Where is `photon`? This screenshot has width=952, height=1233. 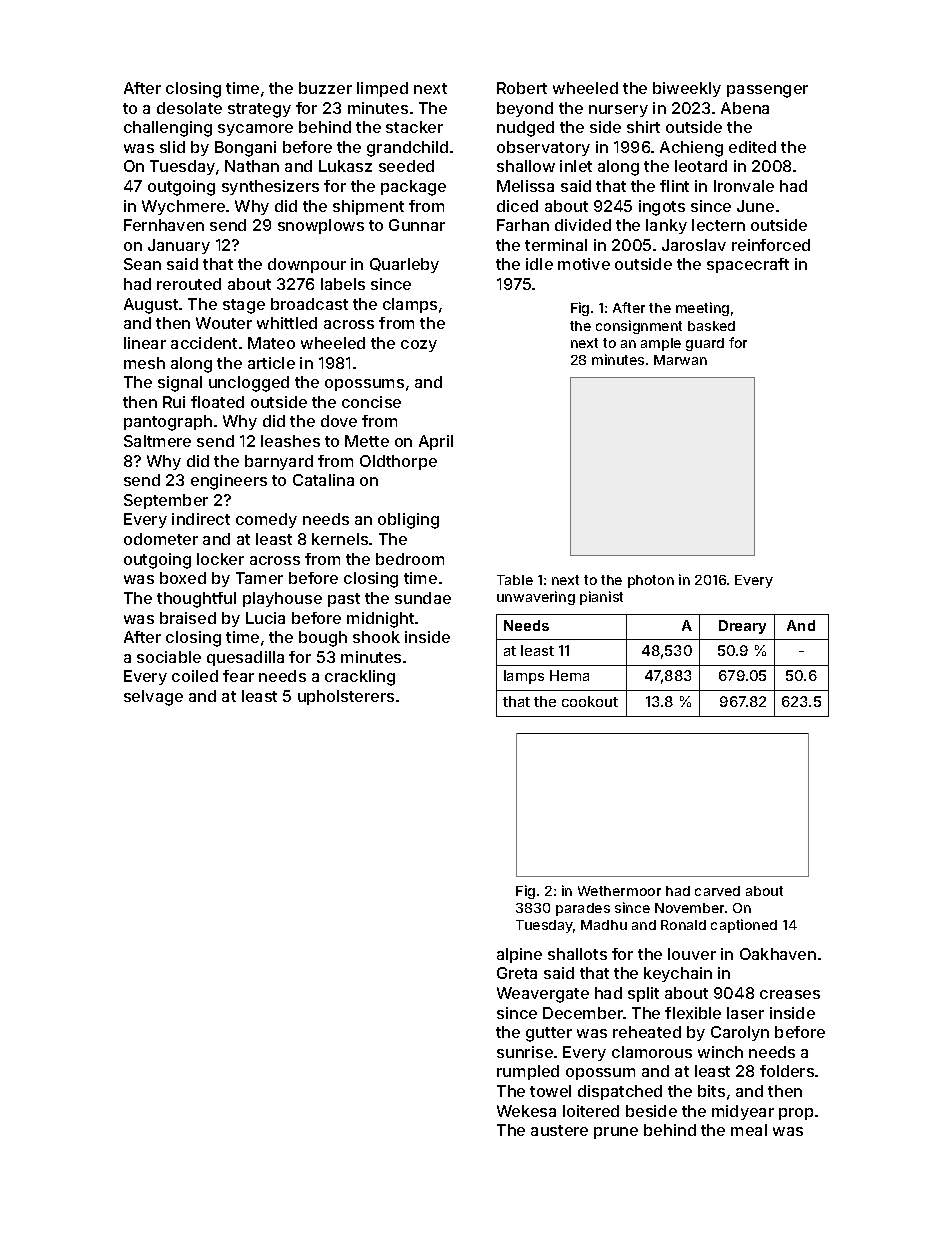 photon is located at coordinates (651, 581).
